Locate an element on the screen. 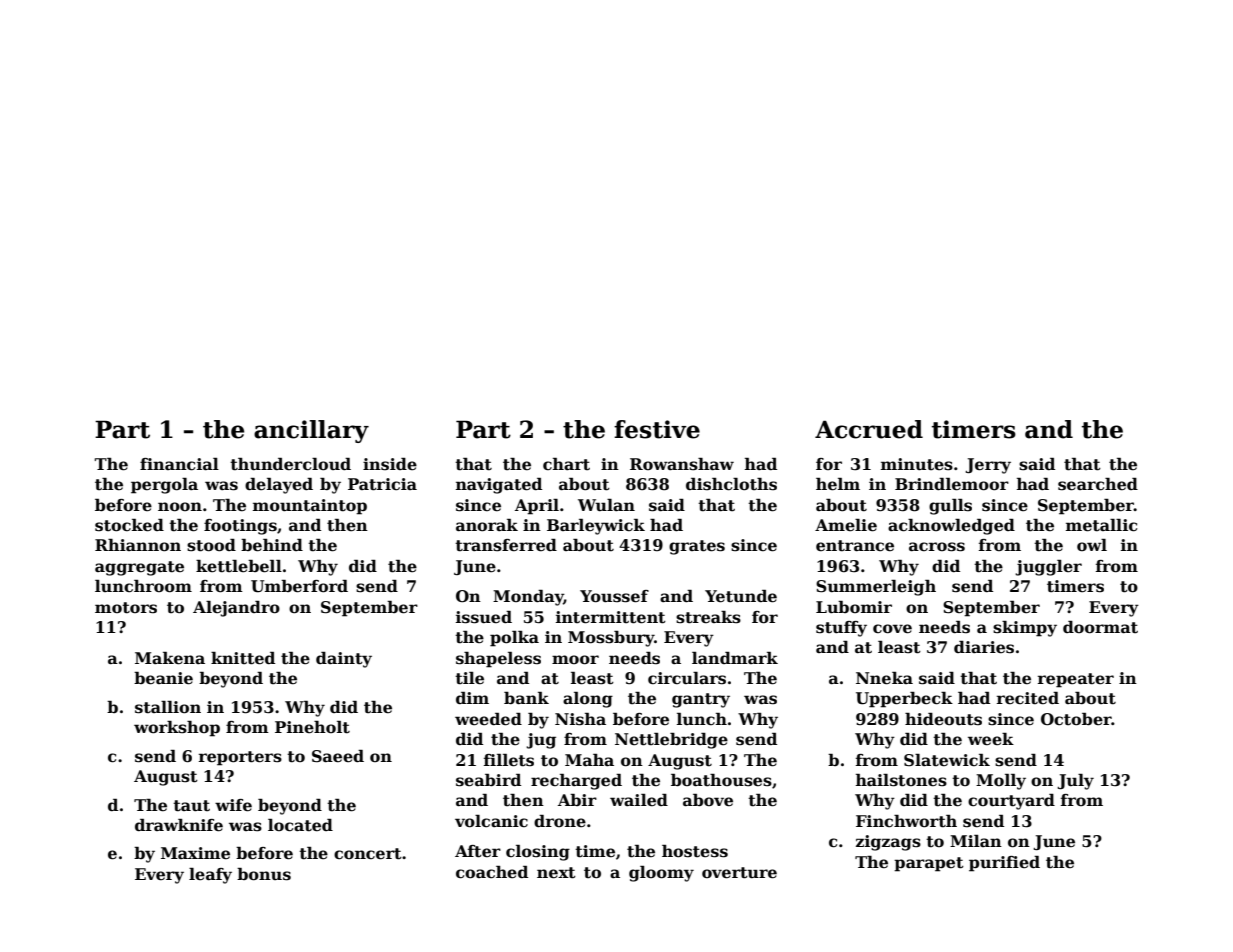  skimpy is located at coordinates (1025, 629).
